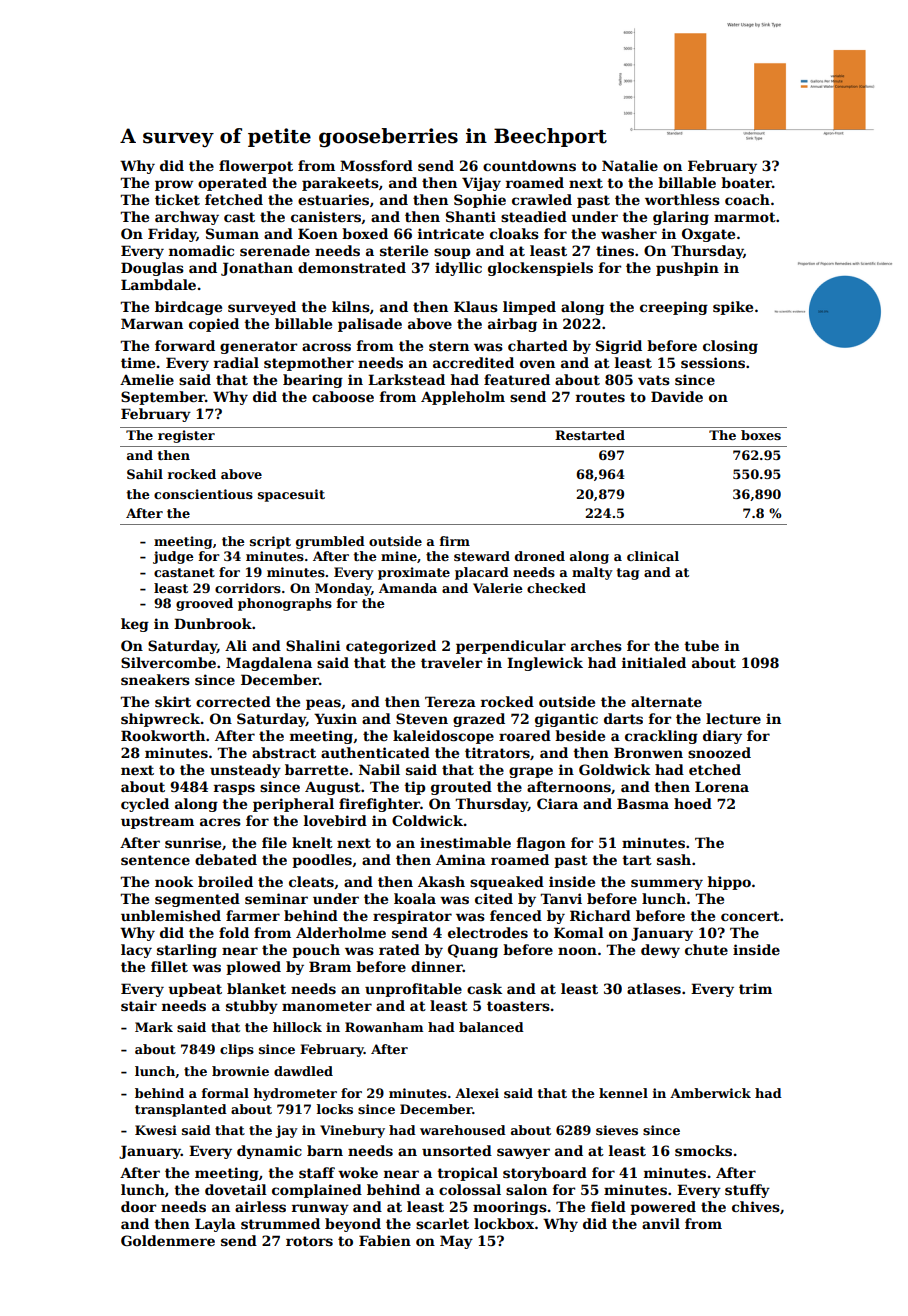 The width and height of the image is (908, 1316). What do you see at coordinates (507, 883) in the image?
I see `squeaked` at bounding box center [507, 883].
